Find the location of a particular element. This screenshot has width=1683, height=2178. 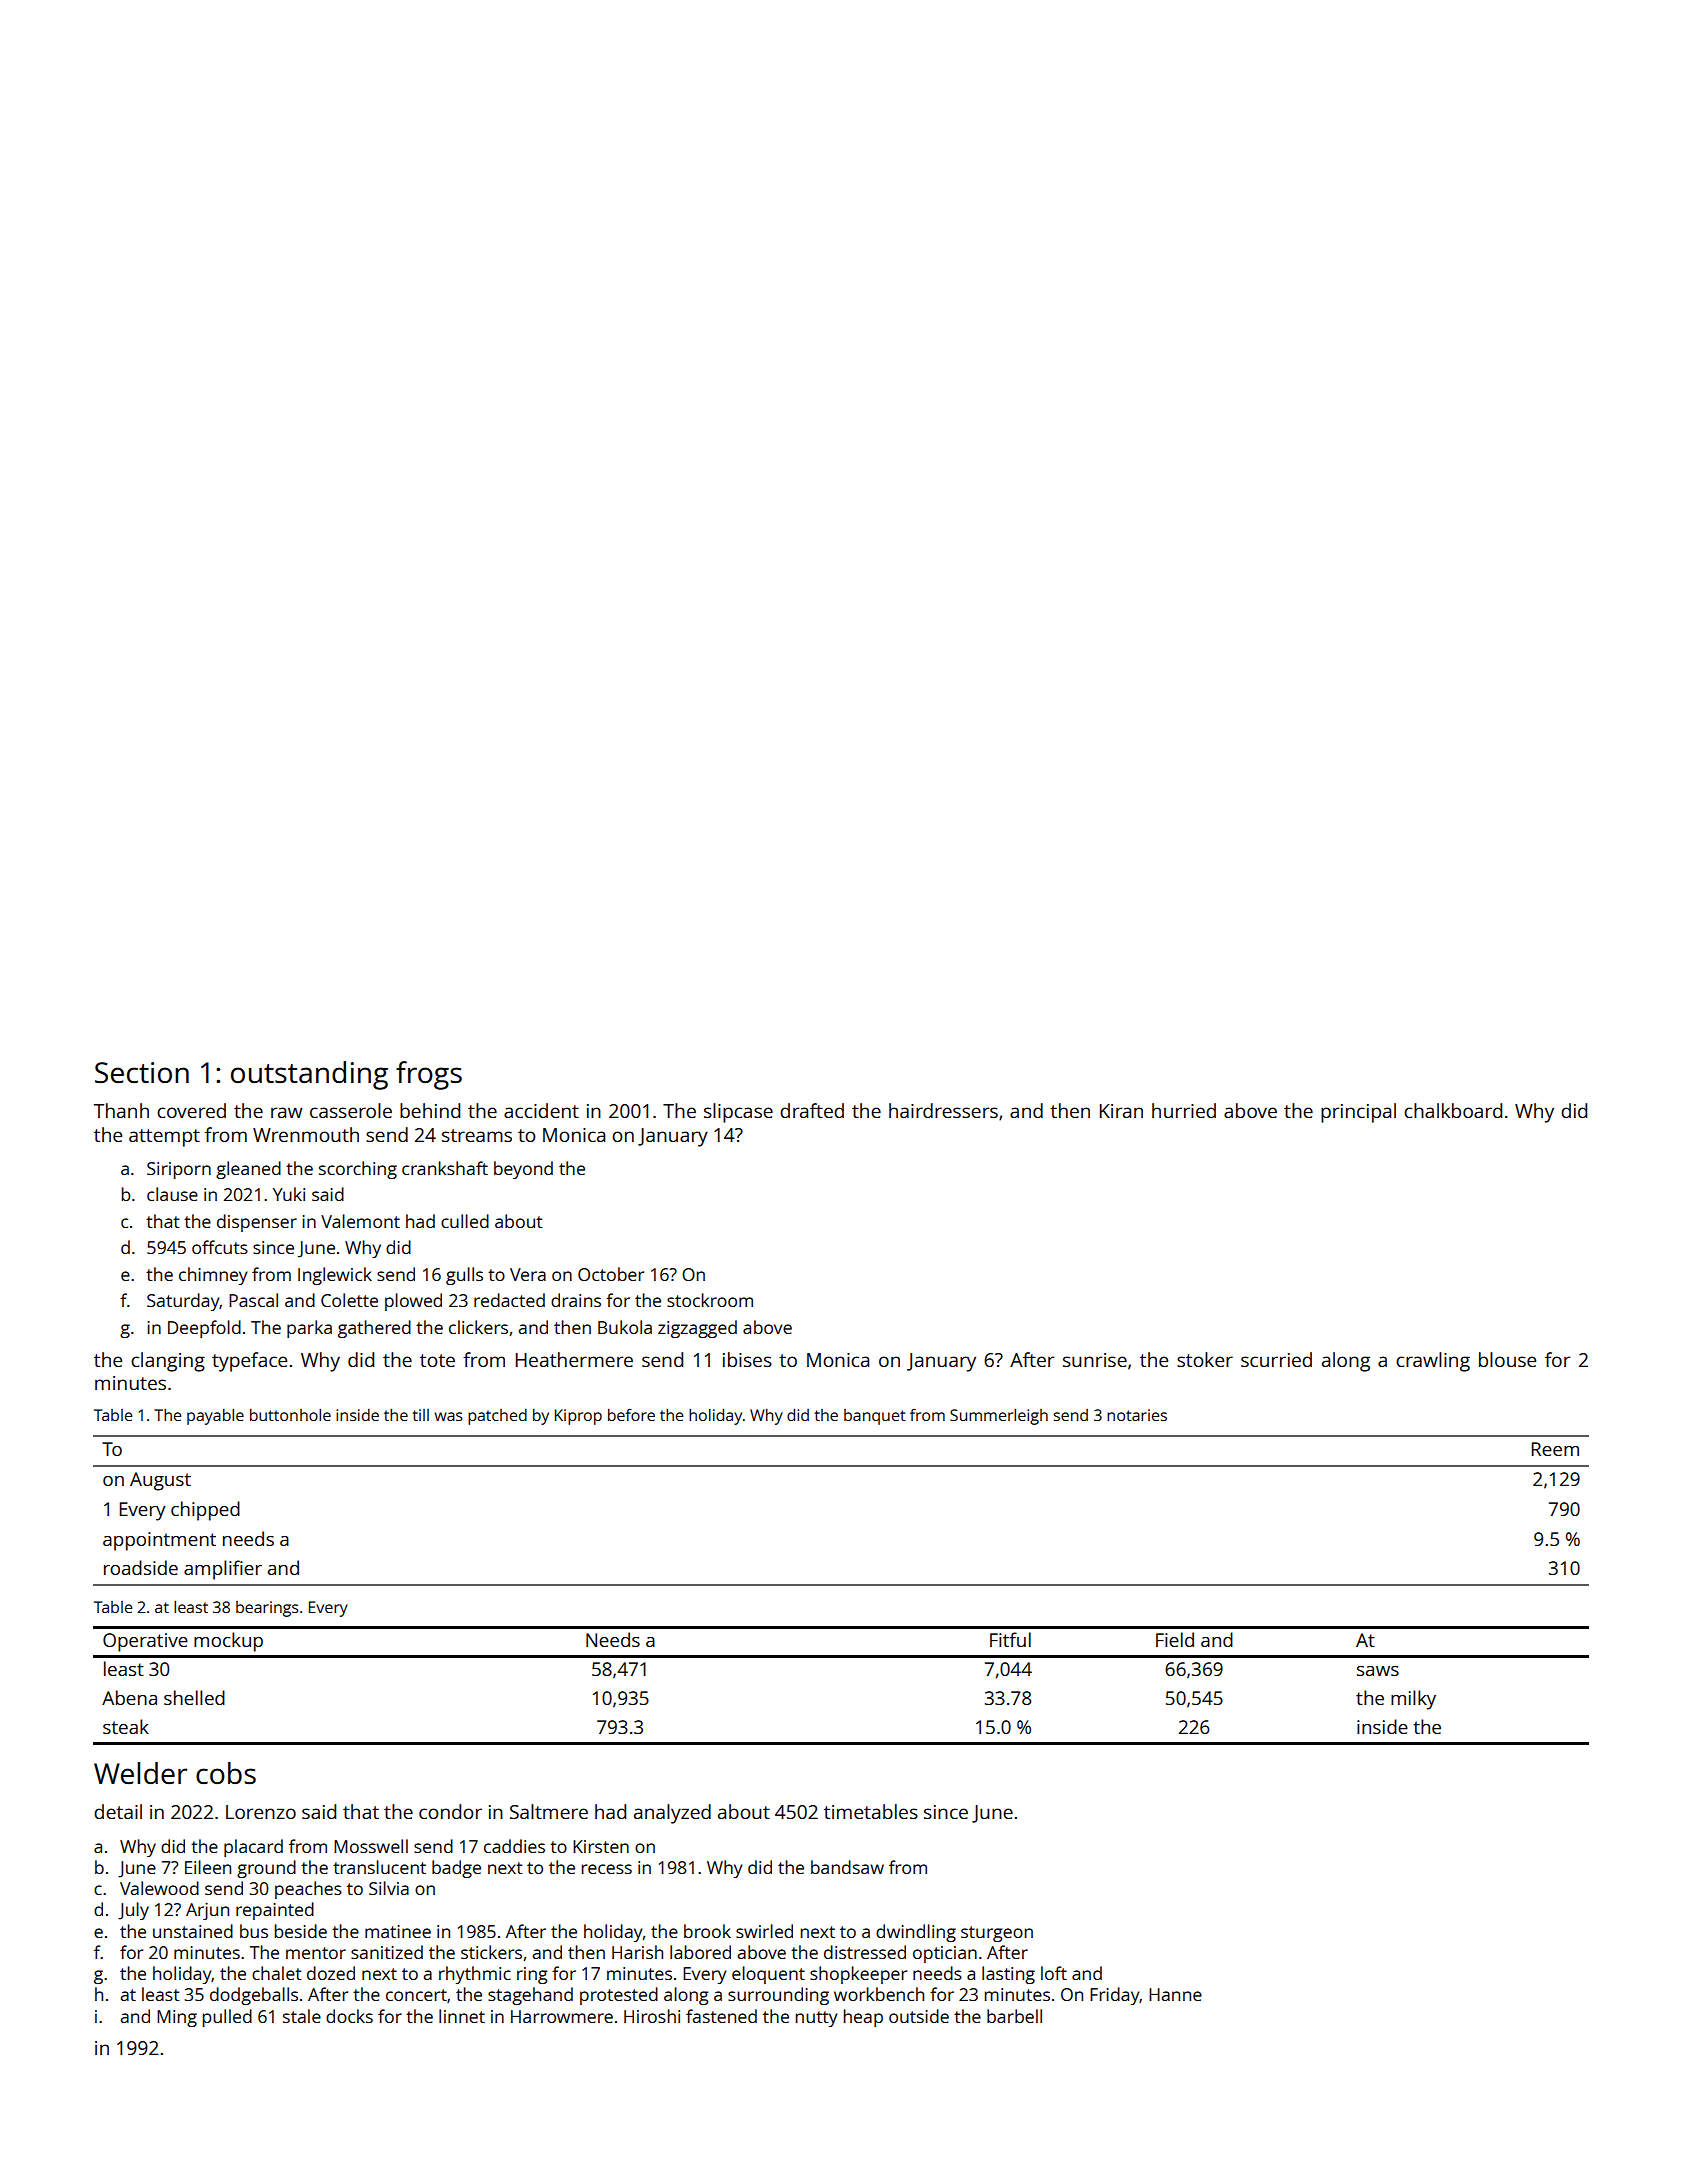

amplifier is located at coordinates (223, 1570).
